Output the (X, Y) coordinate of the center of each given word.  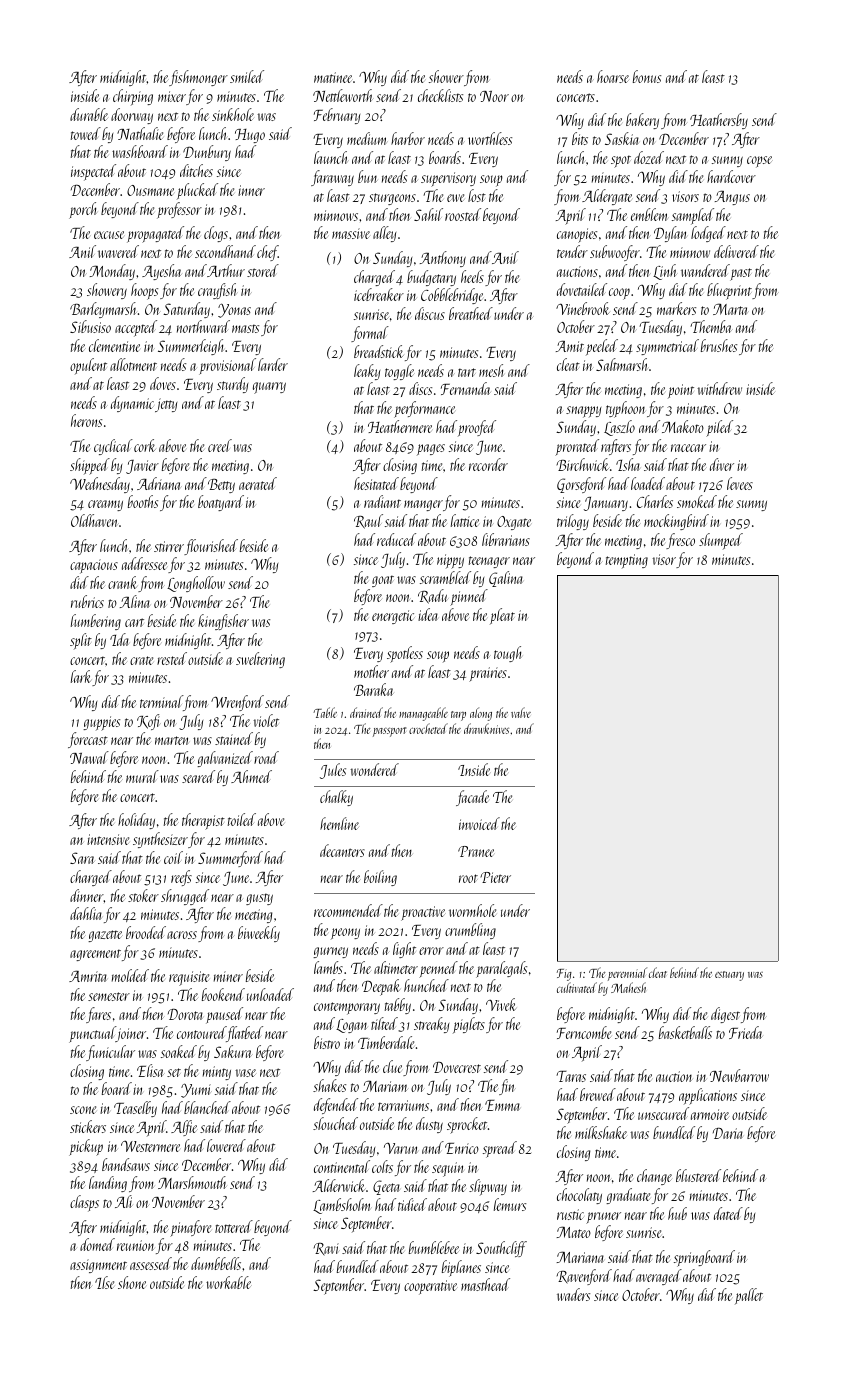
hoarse (613, 76)
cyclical (113, 447)
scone (83, 1110)
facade (472, 798)
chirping (133, 97)
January (606, 504)
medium (366, 138)
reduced (396, 539)
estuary (729, 976)
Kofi (149, 722)
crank (122, 582)
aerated (258, 483)
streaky (431, 1025)
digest (725, 1015)
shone (132, 1282)
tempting (627, 561)
